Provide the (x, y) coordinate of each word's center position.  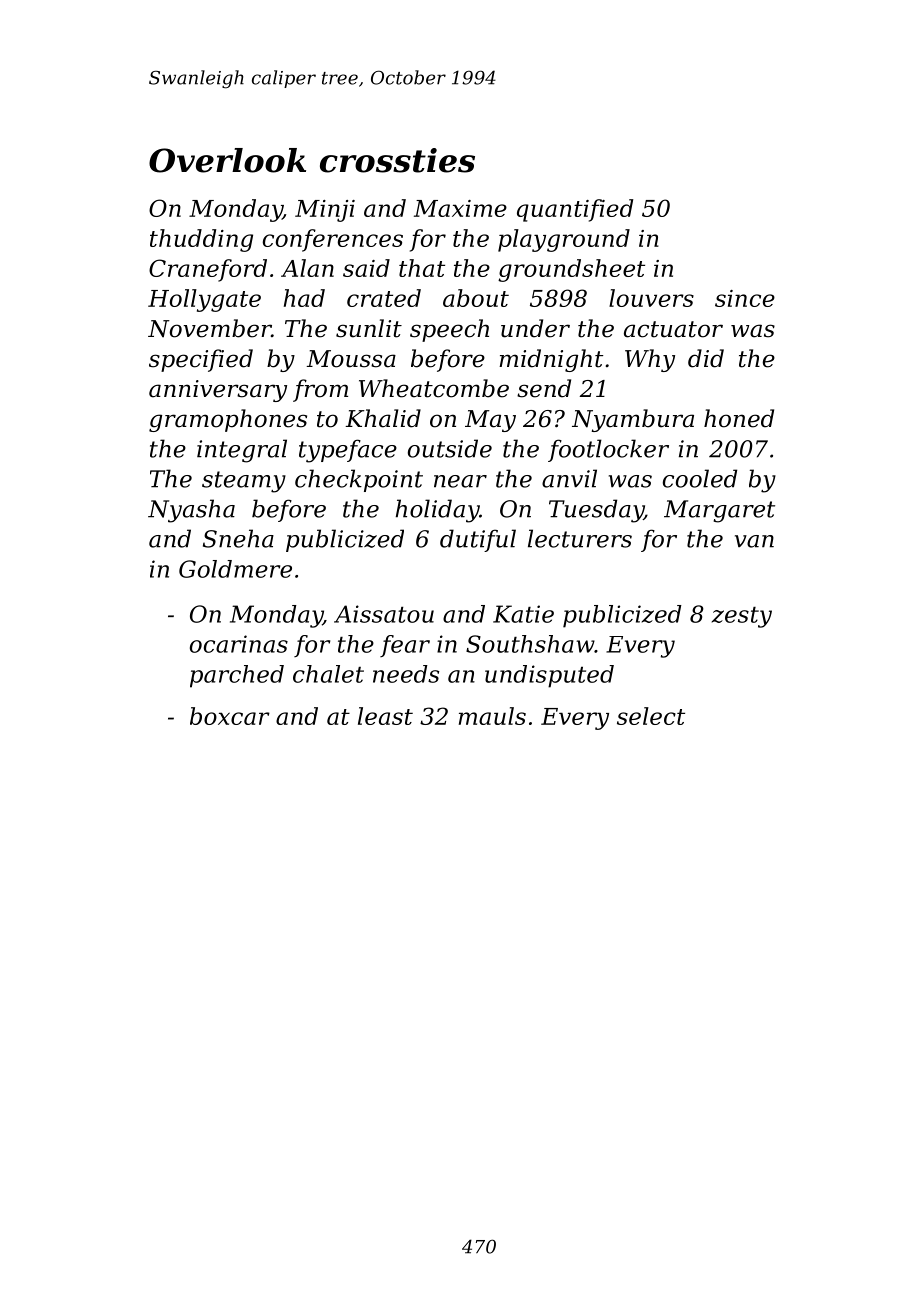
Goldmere (235, 569)
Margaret (719, 511)
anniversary (218, 391)
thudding (201, 240)
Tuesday (596, 511)
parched (237, 676)
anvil (569, 478)
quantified (575, 210)
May (490, 421)
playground (564, 240)
